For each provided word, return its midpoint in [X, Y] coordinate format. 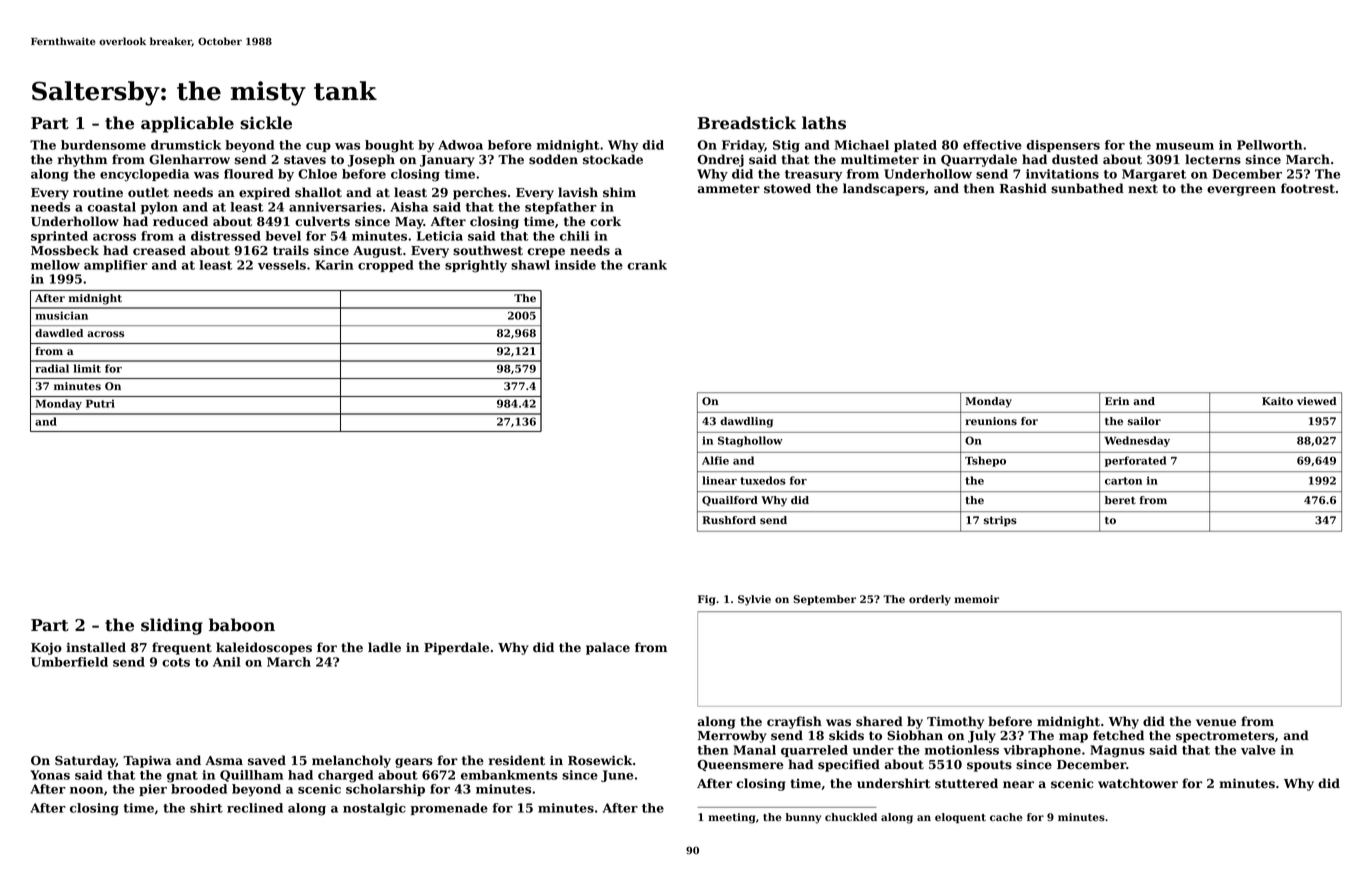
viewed [1316, 401]
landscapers [884, 189]
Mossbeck [65, 250]
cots [176, 662]
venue [1216, 723]
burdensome [103, 145]
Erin [1117, 401]
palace [608, 648]
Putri [100, 403]
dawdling [746, 422]
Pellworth [1269, 145]
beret [1120, 500]
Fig [706, 600]
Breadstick [747, 123]
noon [86, 790]
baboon [242, 625]
